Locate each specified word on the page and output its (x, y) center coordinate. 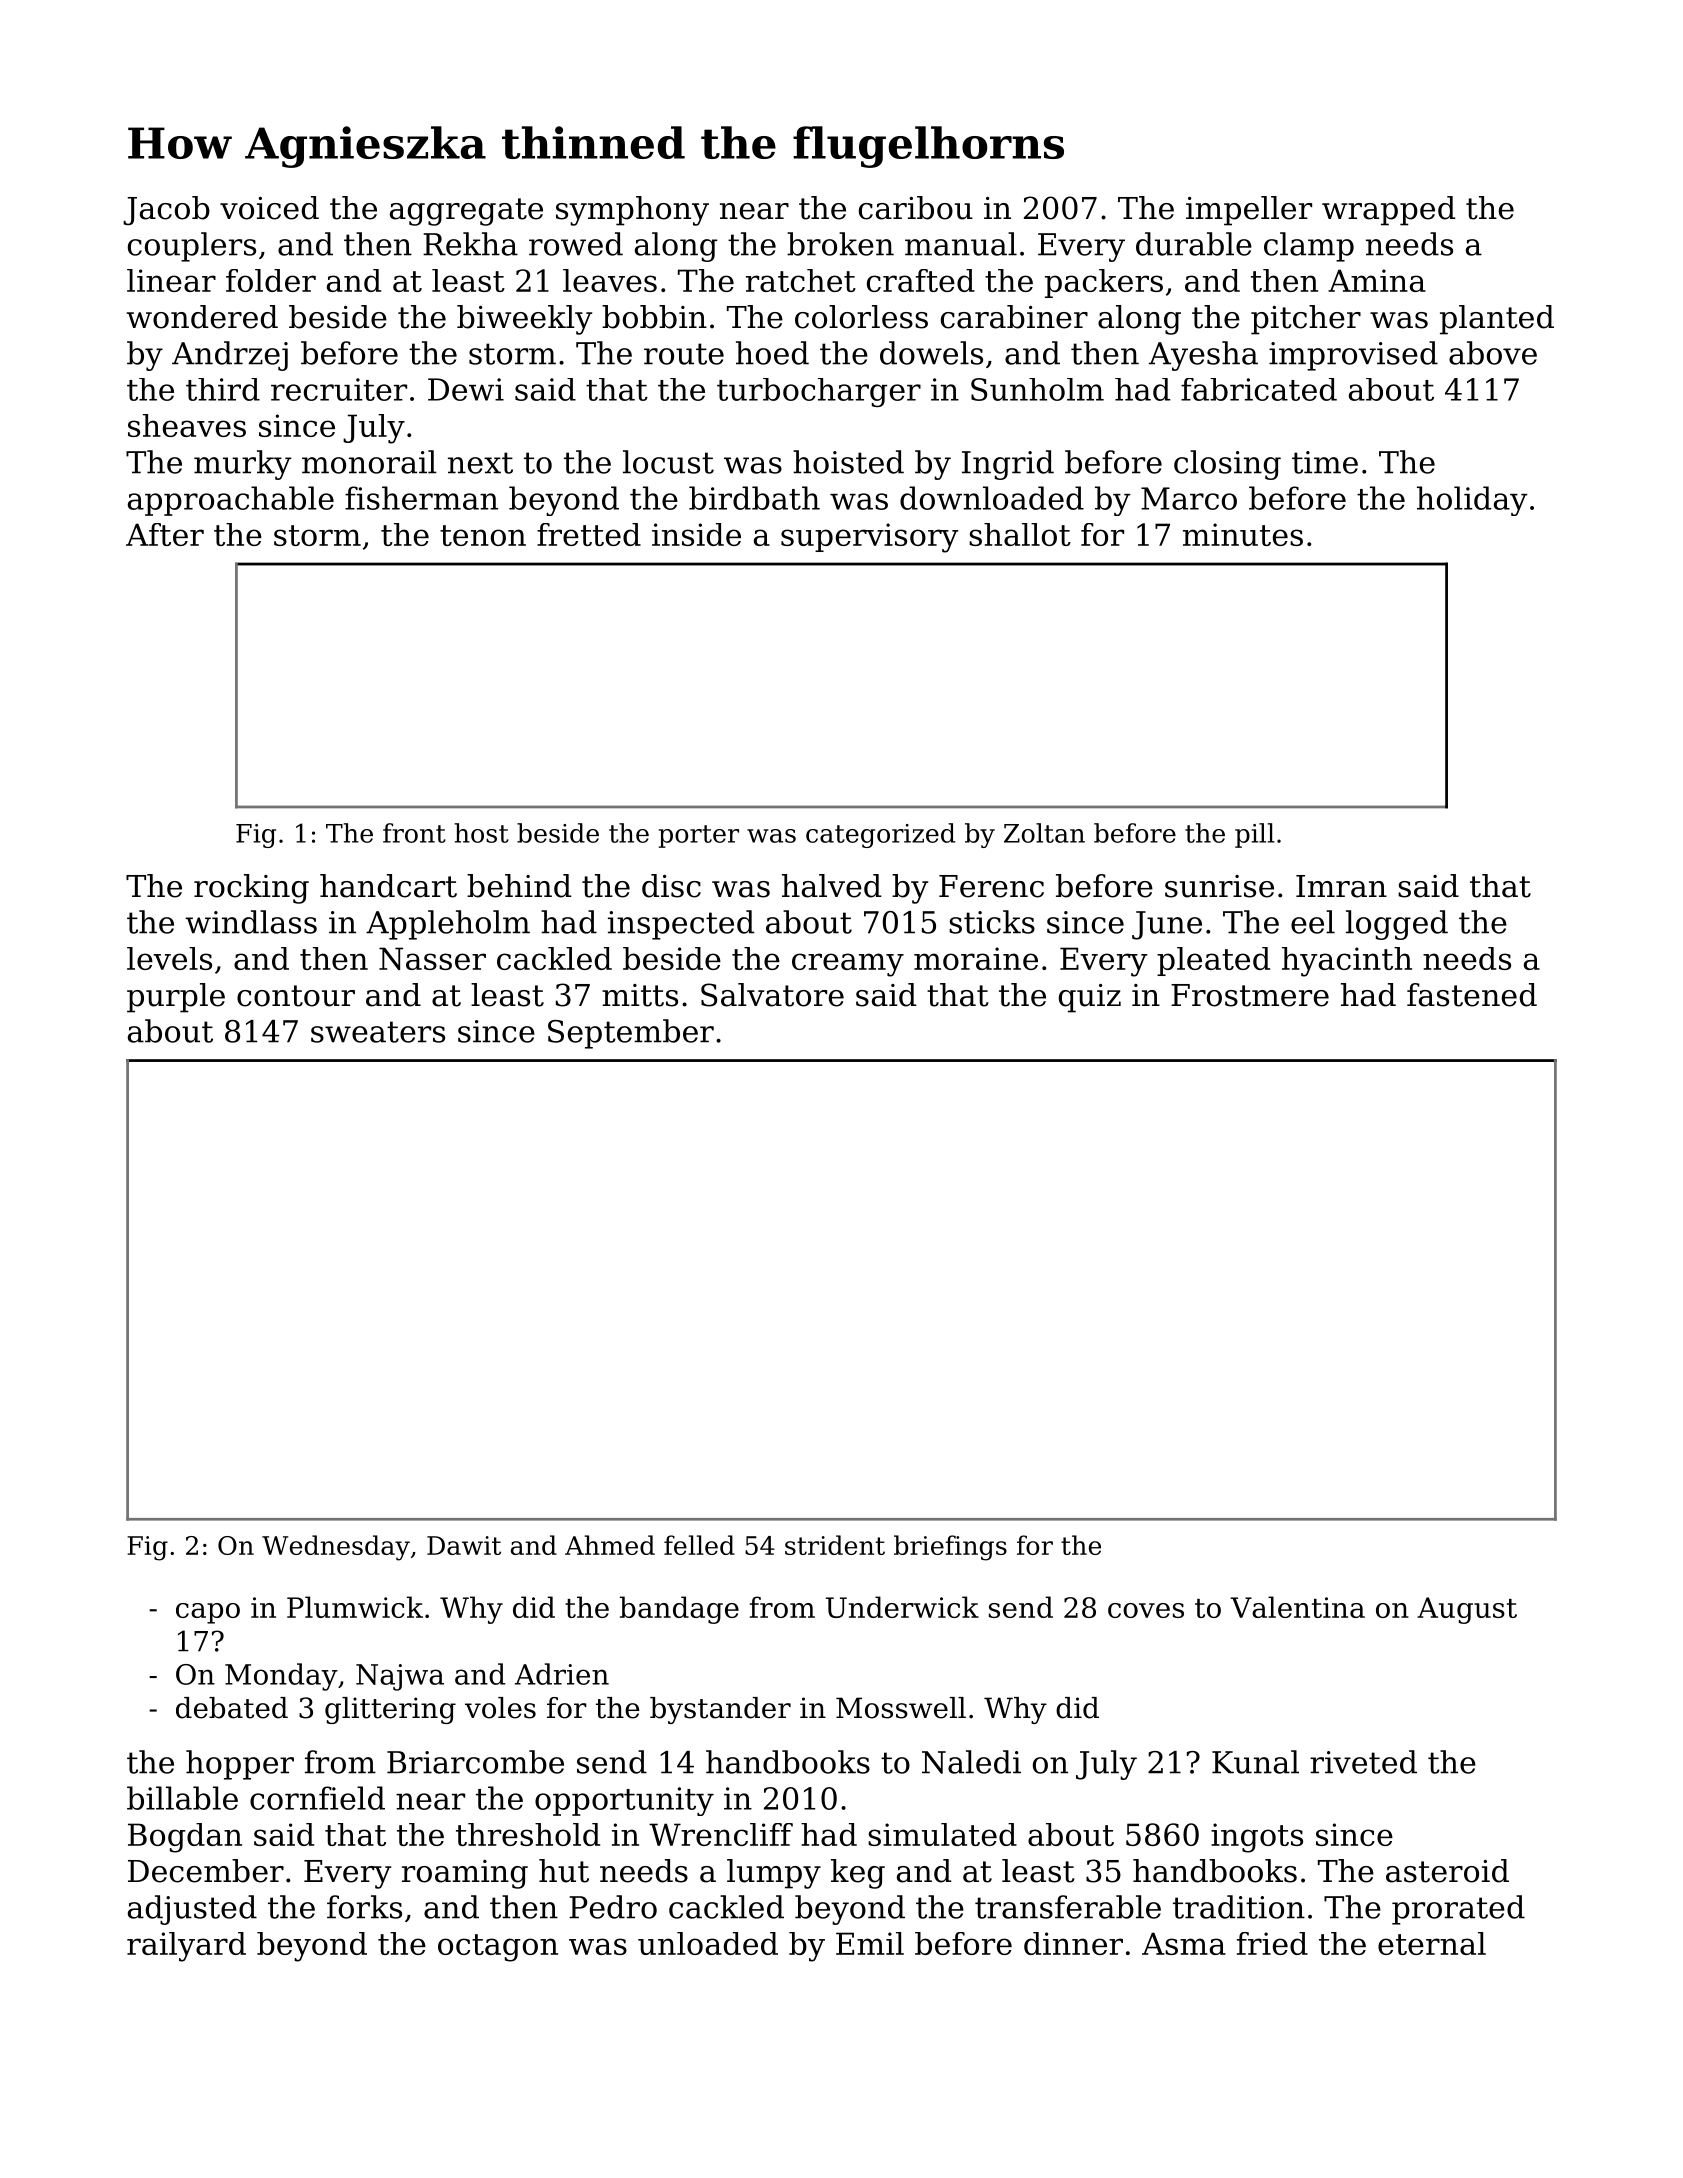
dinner (1073, 1943)
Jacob (166, 211)
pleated (1213, 961)
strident (835, 1545)
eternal (1432, 1943)
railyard (186, 1947)
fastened (1472, 995)
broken (840, 244)
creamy (848, 965)
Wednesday (336, 1548)
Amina (1377, 280)
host (481, 833)
